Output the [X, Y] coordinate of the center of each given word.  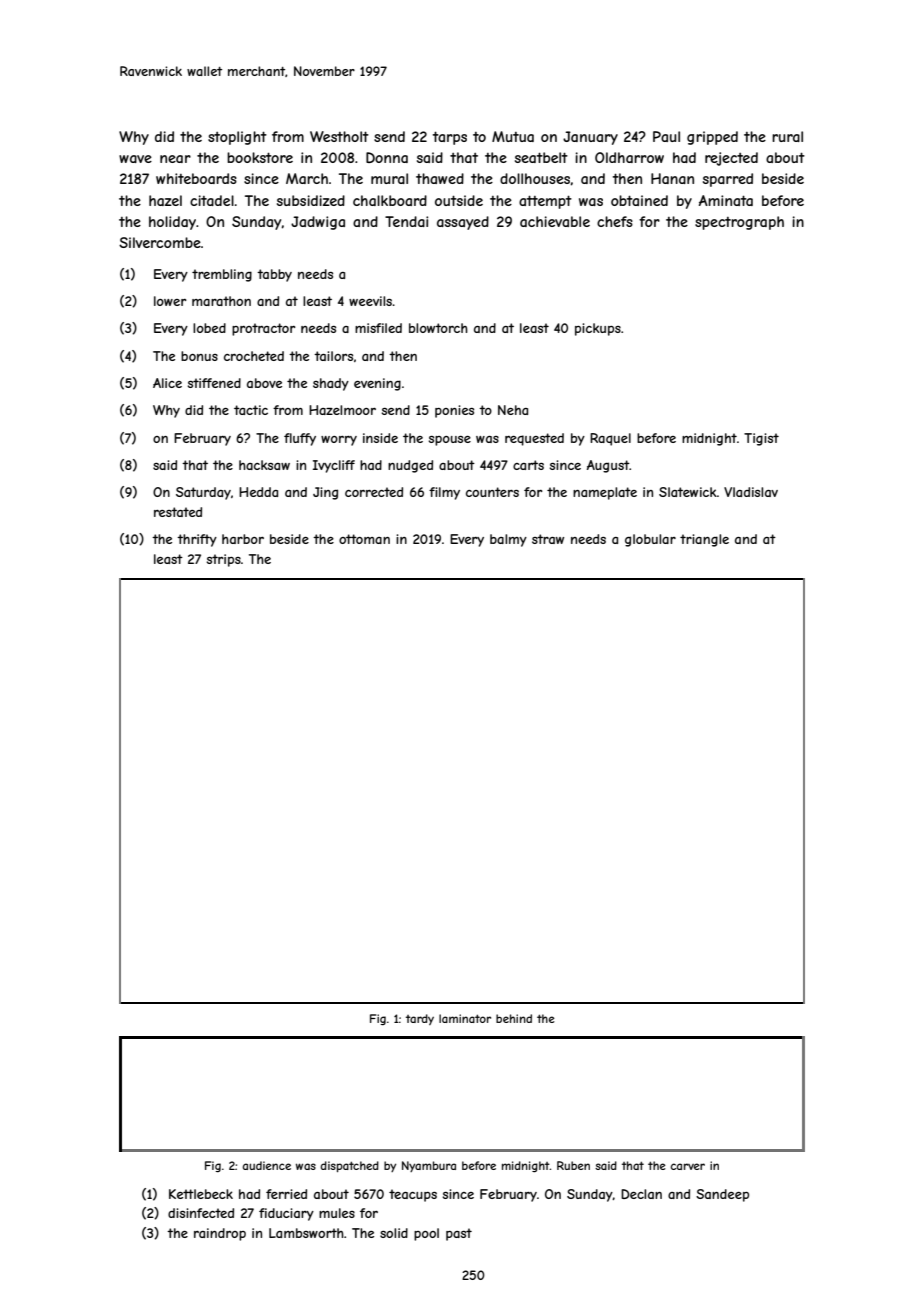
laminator [465, 1018]
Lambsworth [306, 1233]
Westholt [339, 136]
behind [514, 1018]
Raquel [610, 439]
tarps [450, 138]
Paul [666, 136]
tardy [420, 1019]
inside [380, 438]
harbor [243, 539]
